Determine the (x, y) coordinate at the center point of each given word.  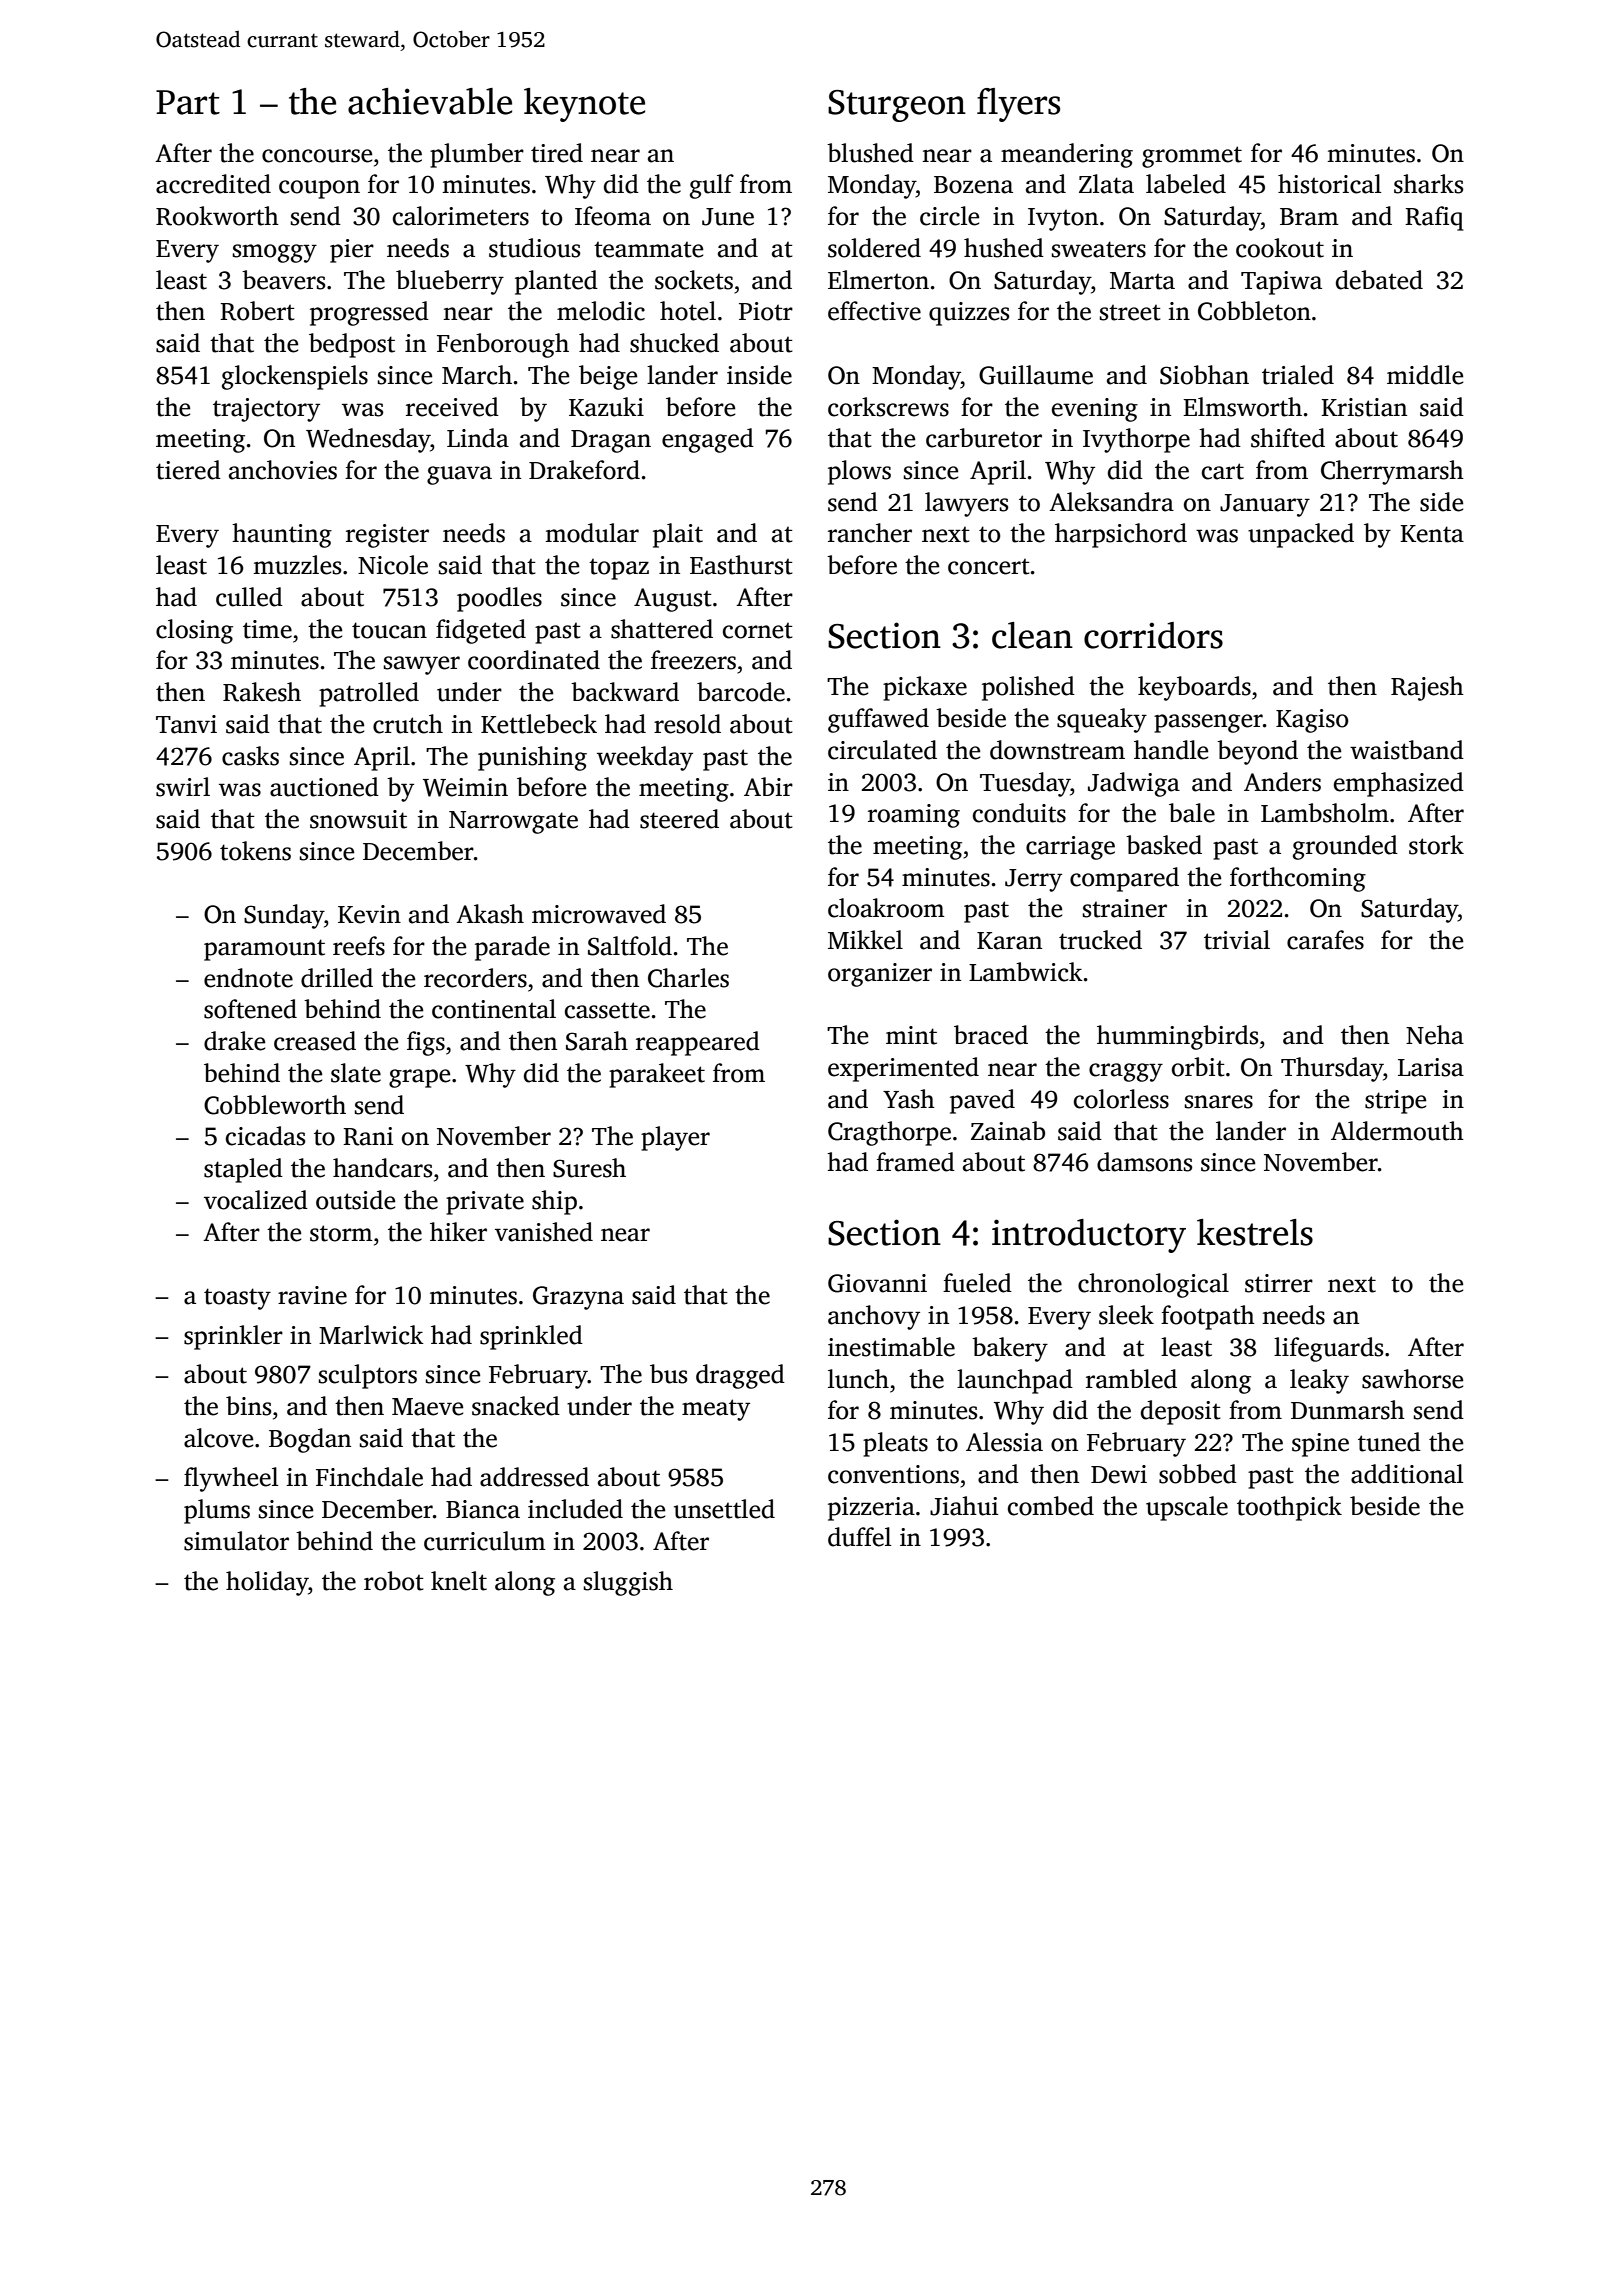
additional (1407, 1474)
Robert (257, 311)
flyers (1018, 105)
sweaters (1099, 249)
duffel (859, 1537)
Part (188, 102)
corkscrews (888, 407)
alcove (218, 1438)
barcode (741, 692)
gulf (712, 186)
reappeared (698, 1043)
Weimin (465, 787)
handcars (382, 1168)
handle (1171, 750)
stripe (1395, 1102)
